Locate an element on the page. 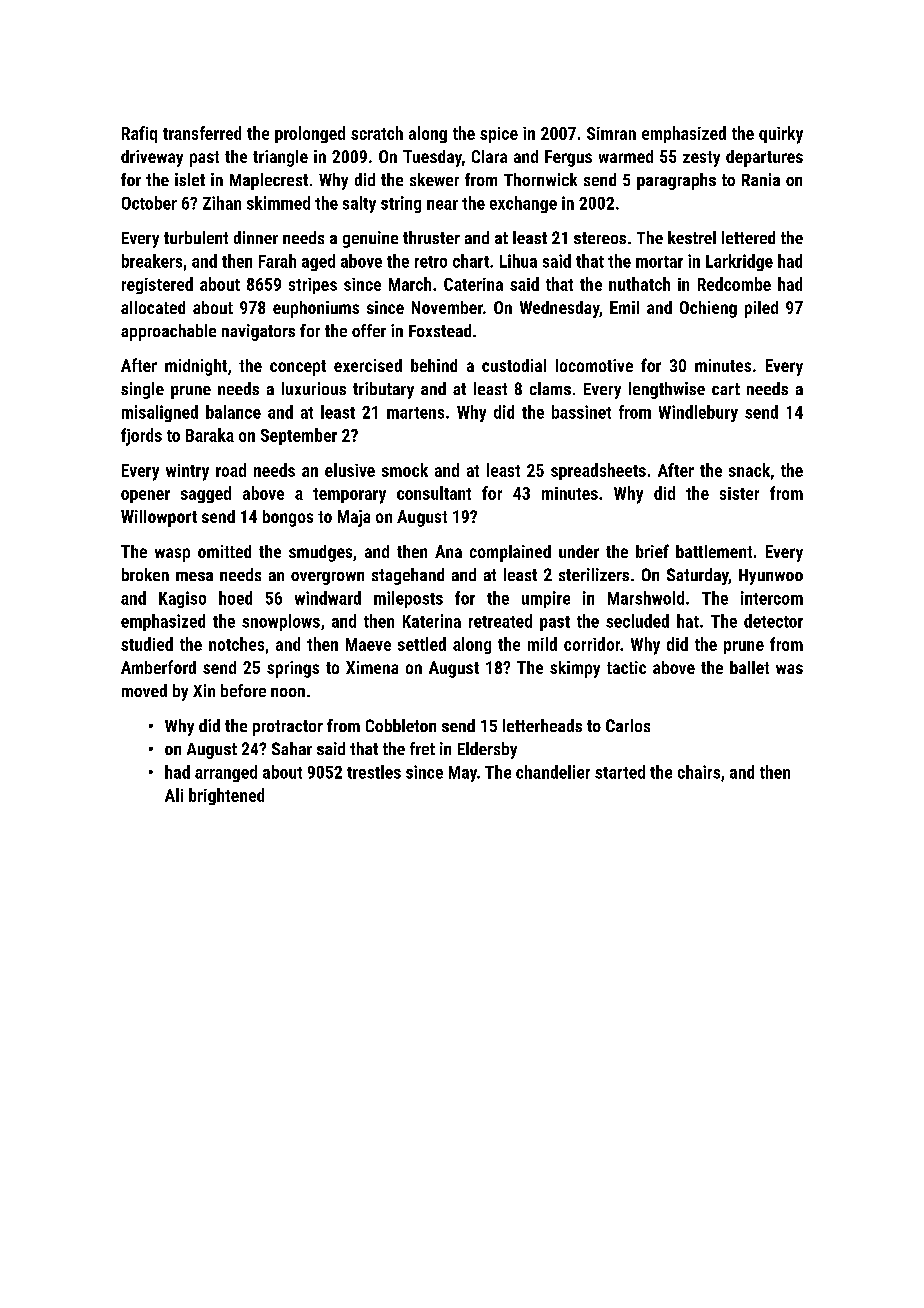 Image resolution: width=924 pixels, height=1308 pixels. battlement is located at coordinates (714, 551).
